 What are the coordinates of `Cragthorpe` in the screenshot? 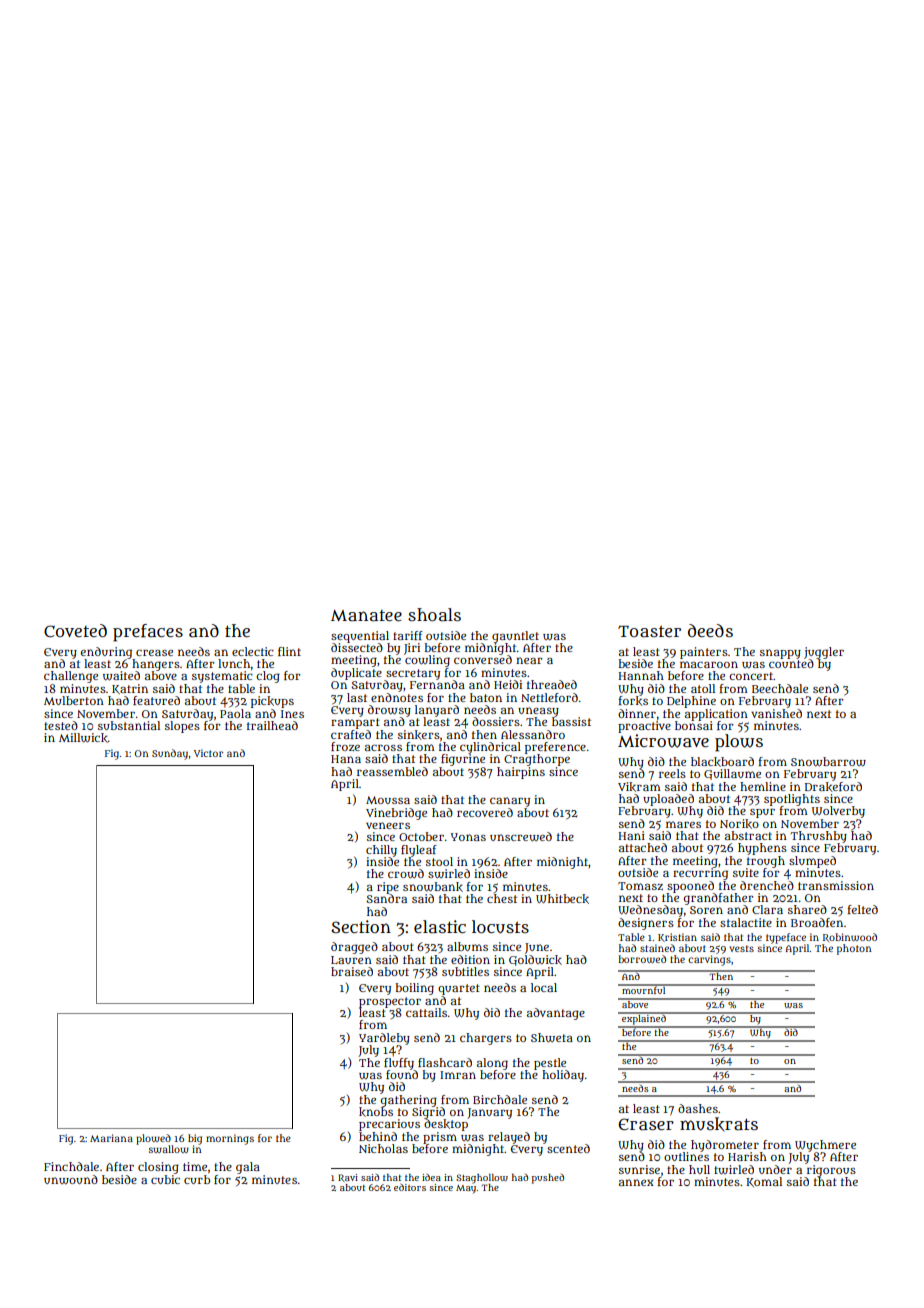 It's located at (537, 760).
